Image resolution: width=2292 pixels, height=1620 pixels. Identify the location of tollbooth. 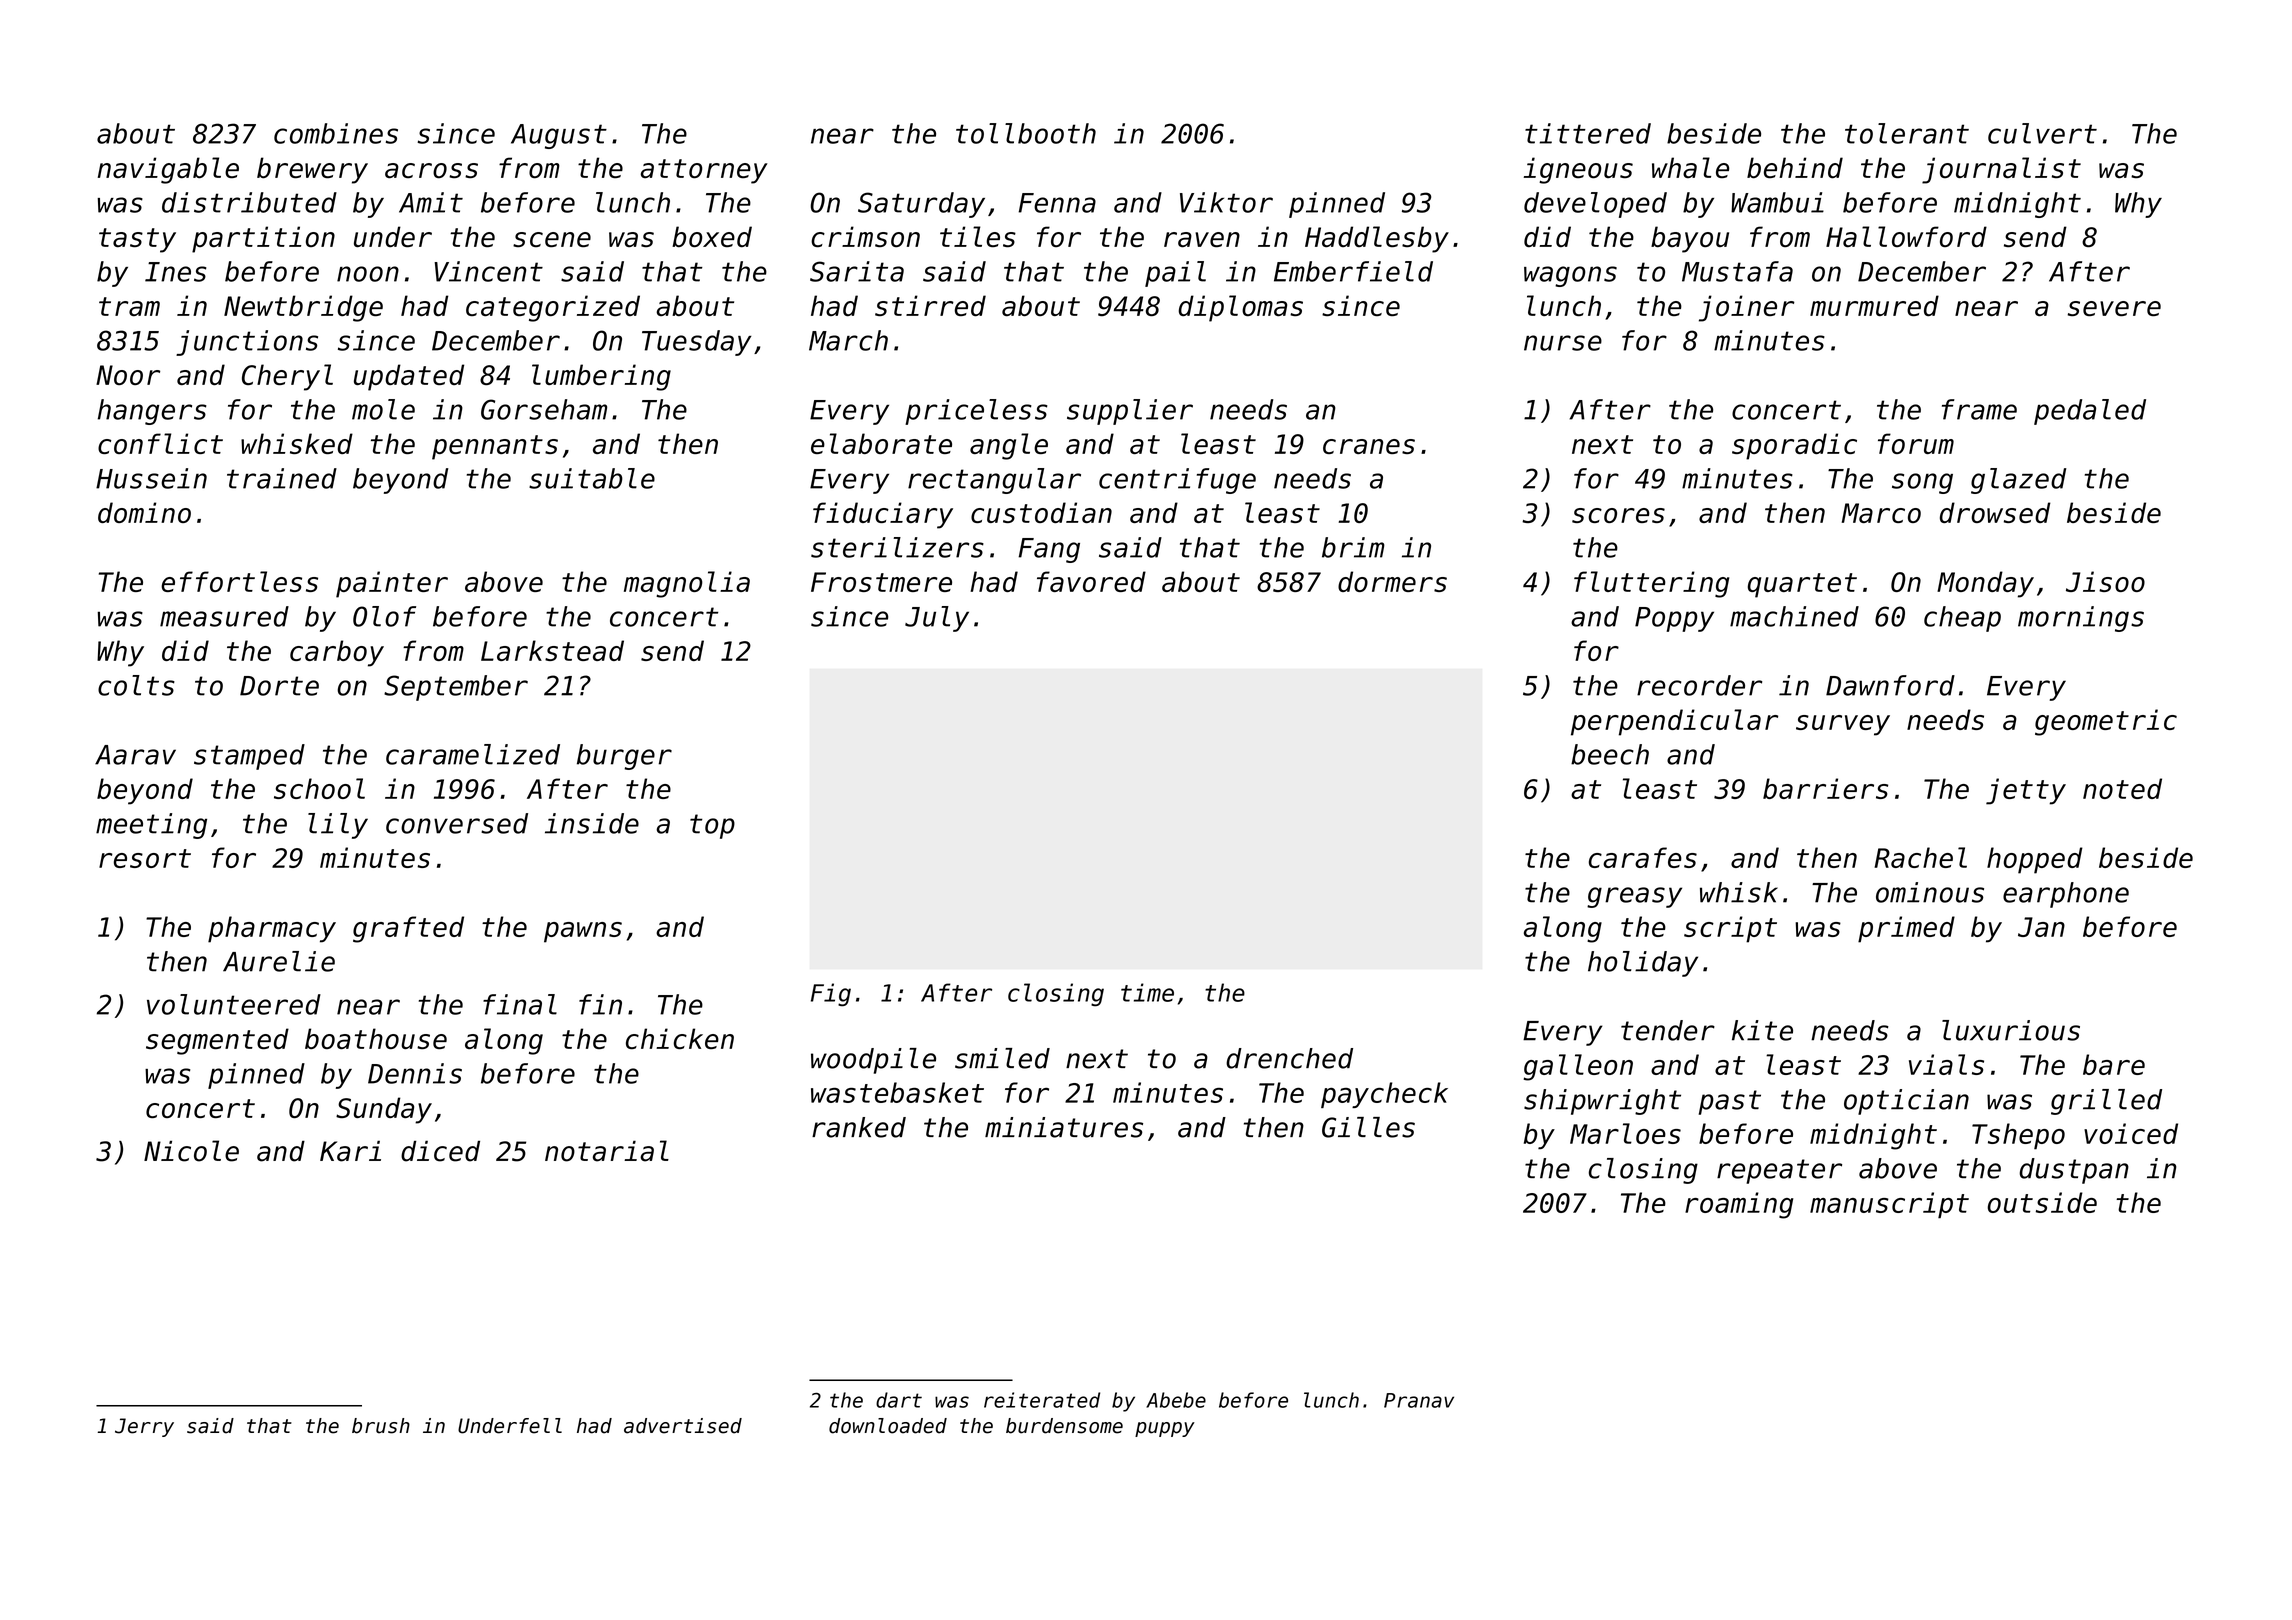
(1026, 133).
